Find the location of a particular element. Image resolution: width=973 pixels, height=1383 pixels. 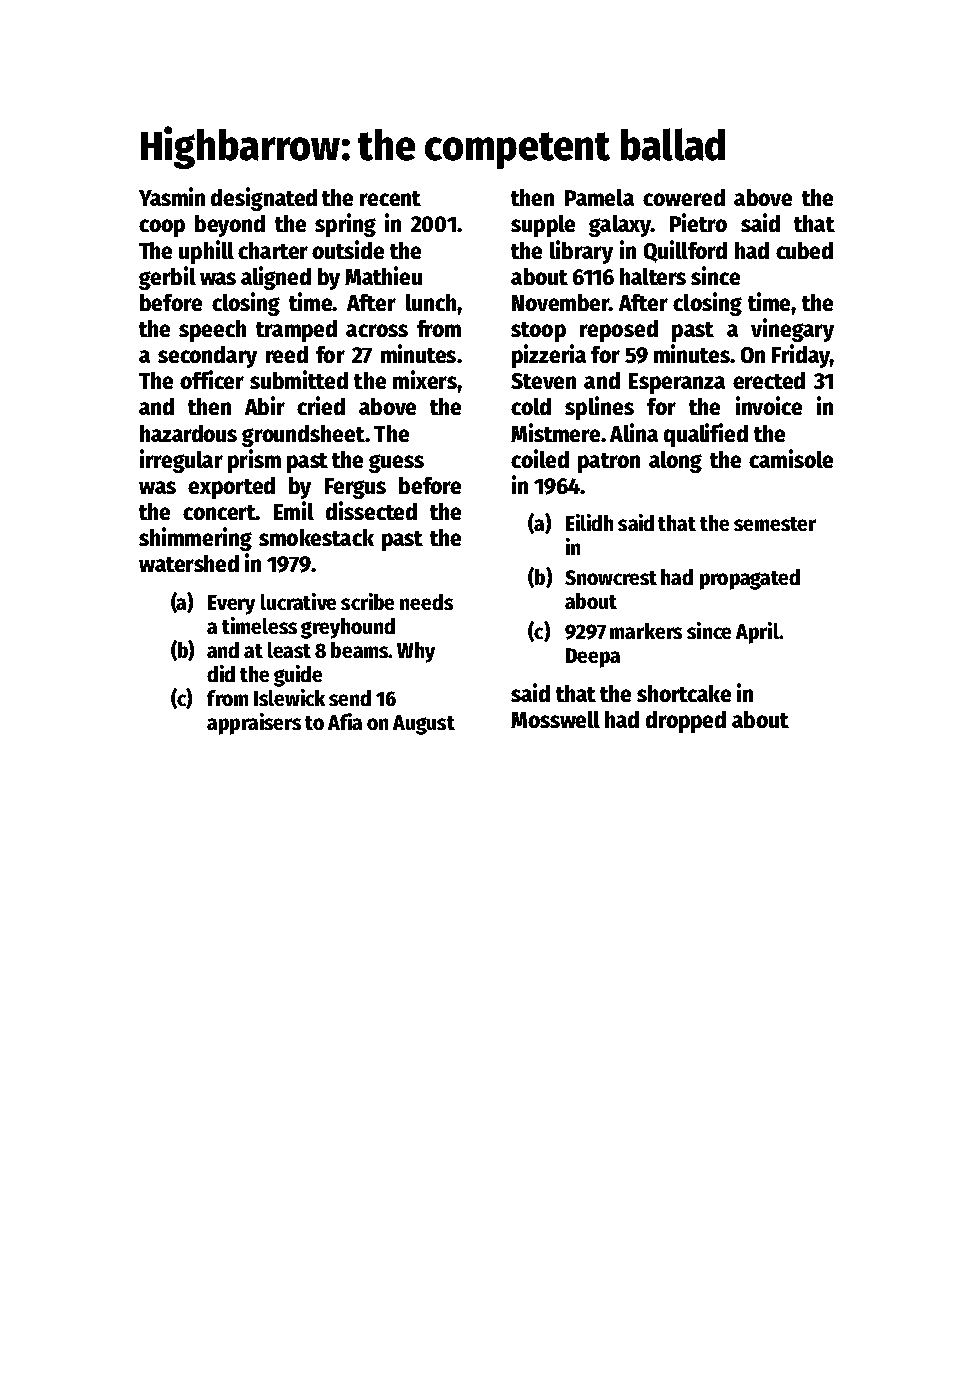

Yasmin is located at coordinates (172, 196).
